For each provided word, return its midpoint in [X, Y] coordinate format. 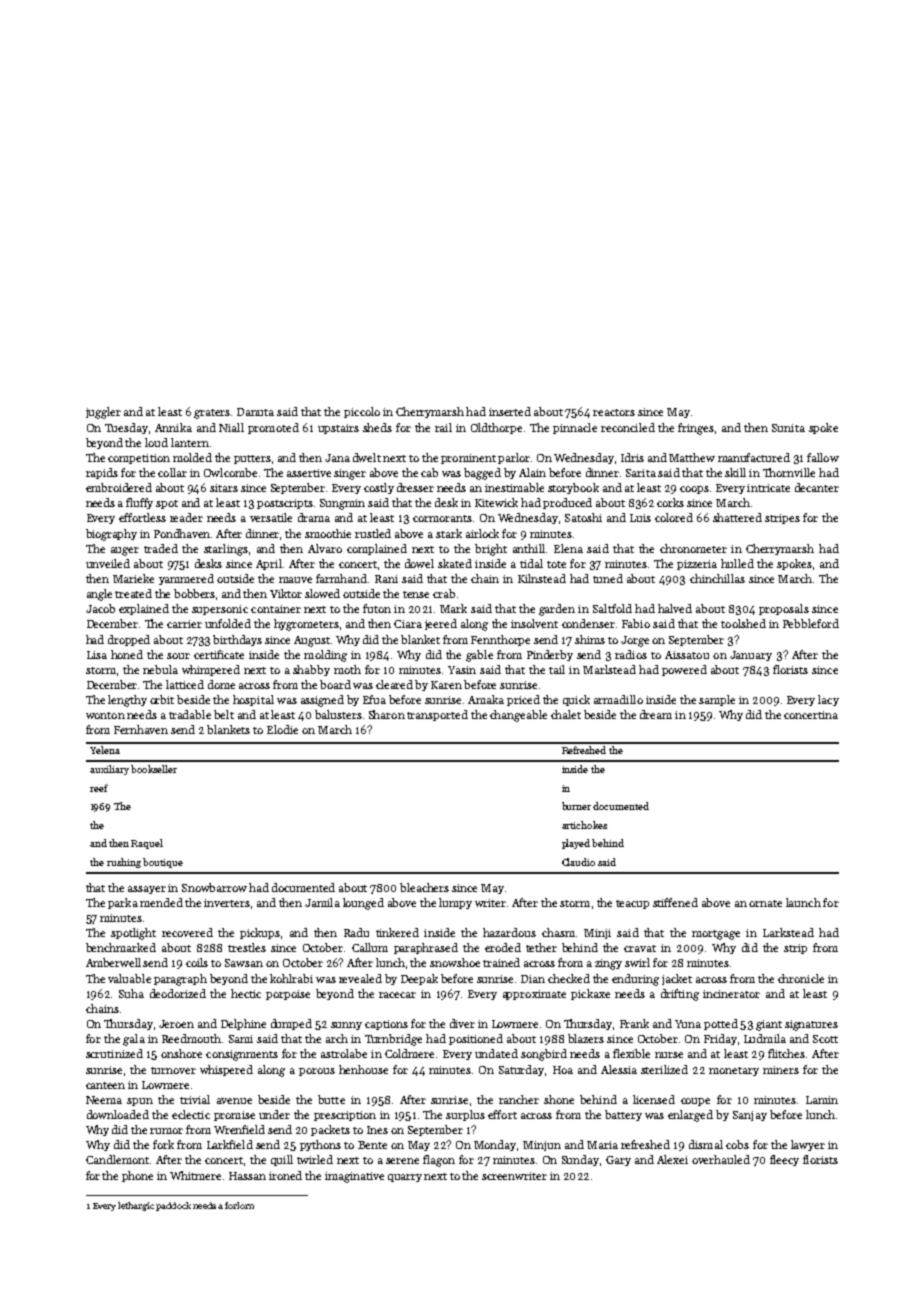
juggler [103, 413]
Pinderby [550, 655]
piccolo [362, 412]
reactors [614, 412]
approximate [534, 995]
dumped [291, 1024]
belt [224, 714]
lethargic [136, 1206]
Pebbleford [811, 623]
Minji [597, 934]
